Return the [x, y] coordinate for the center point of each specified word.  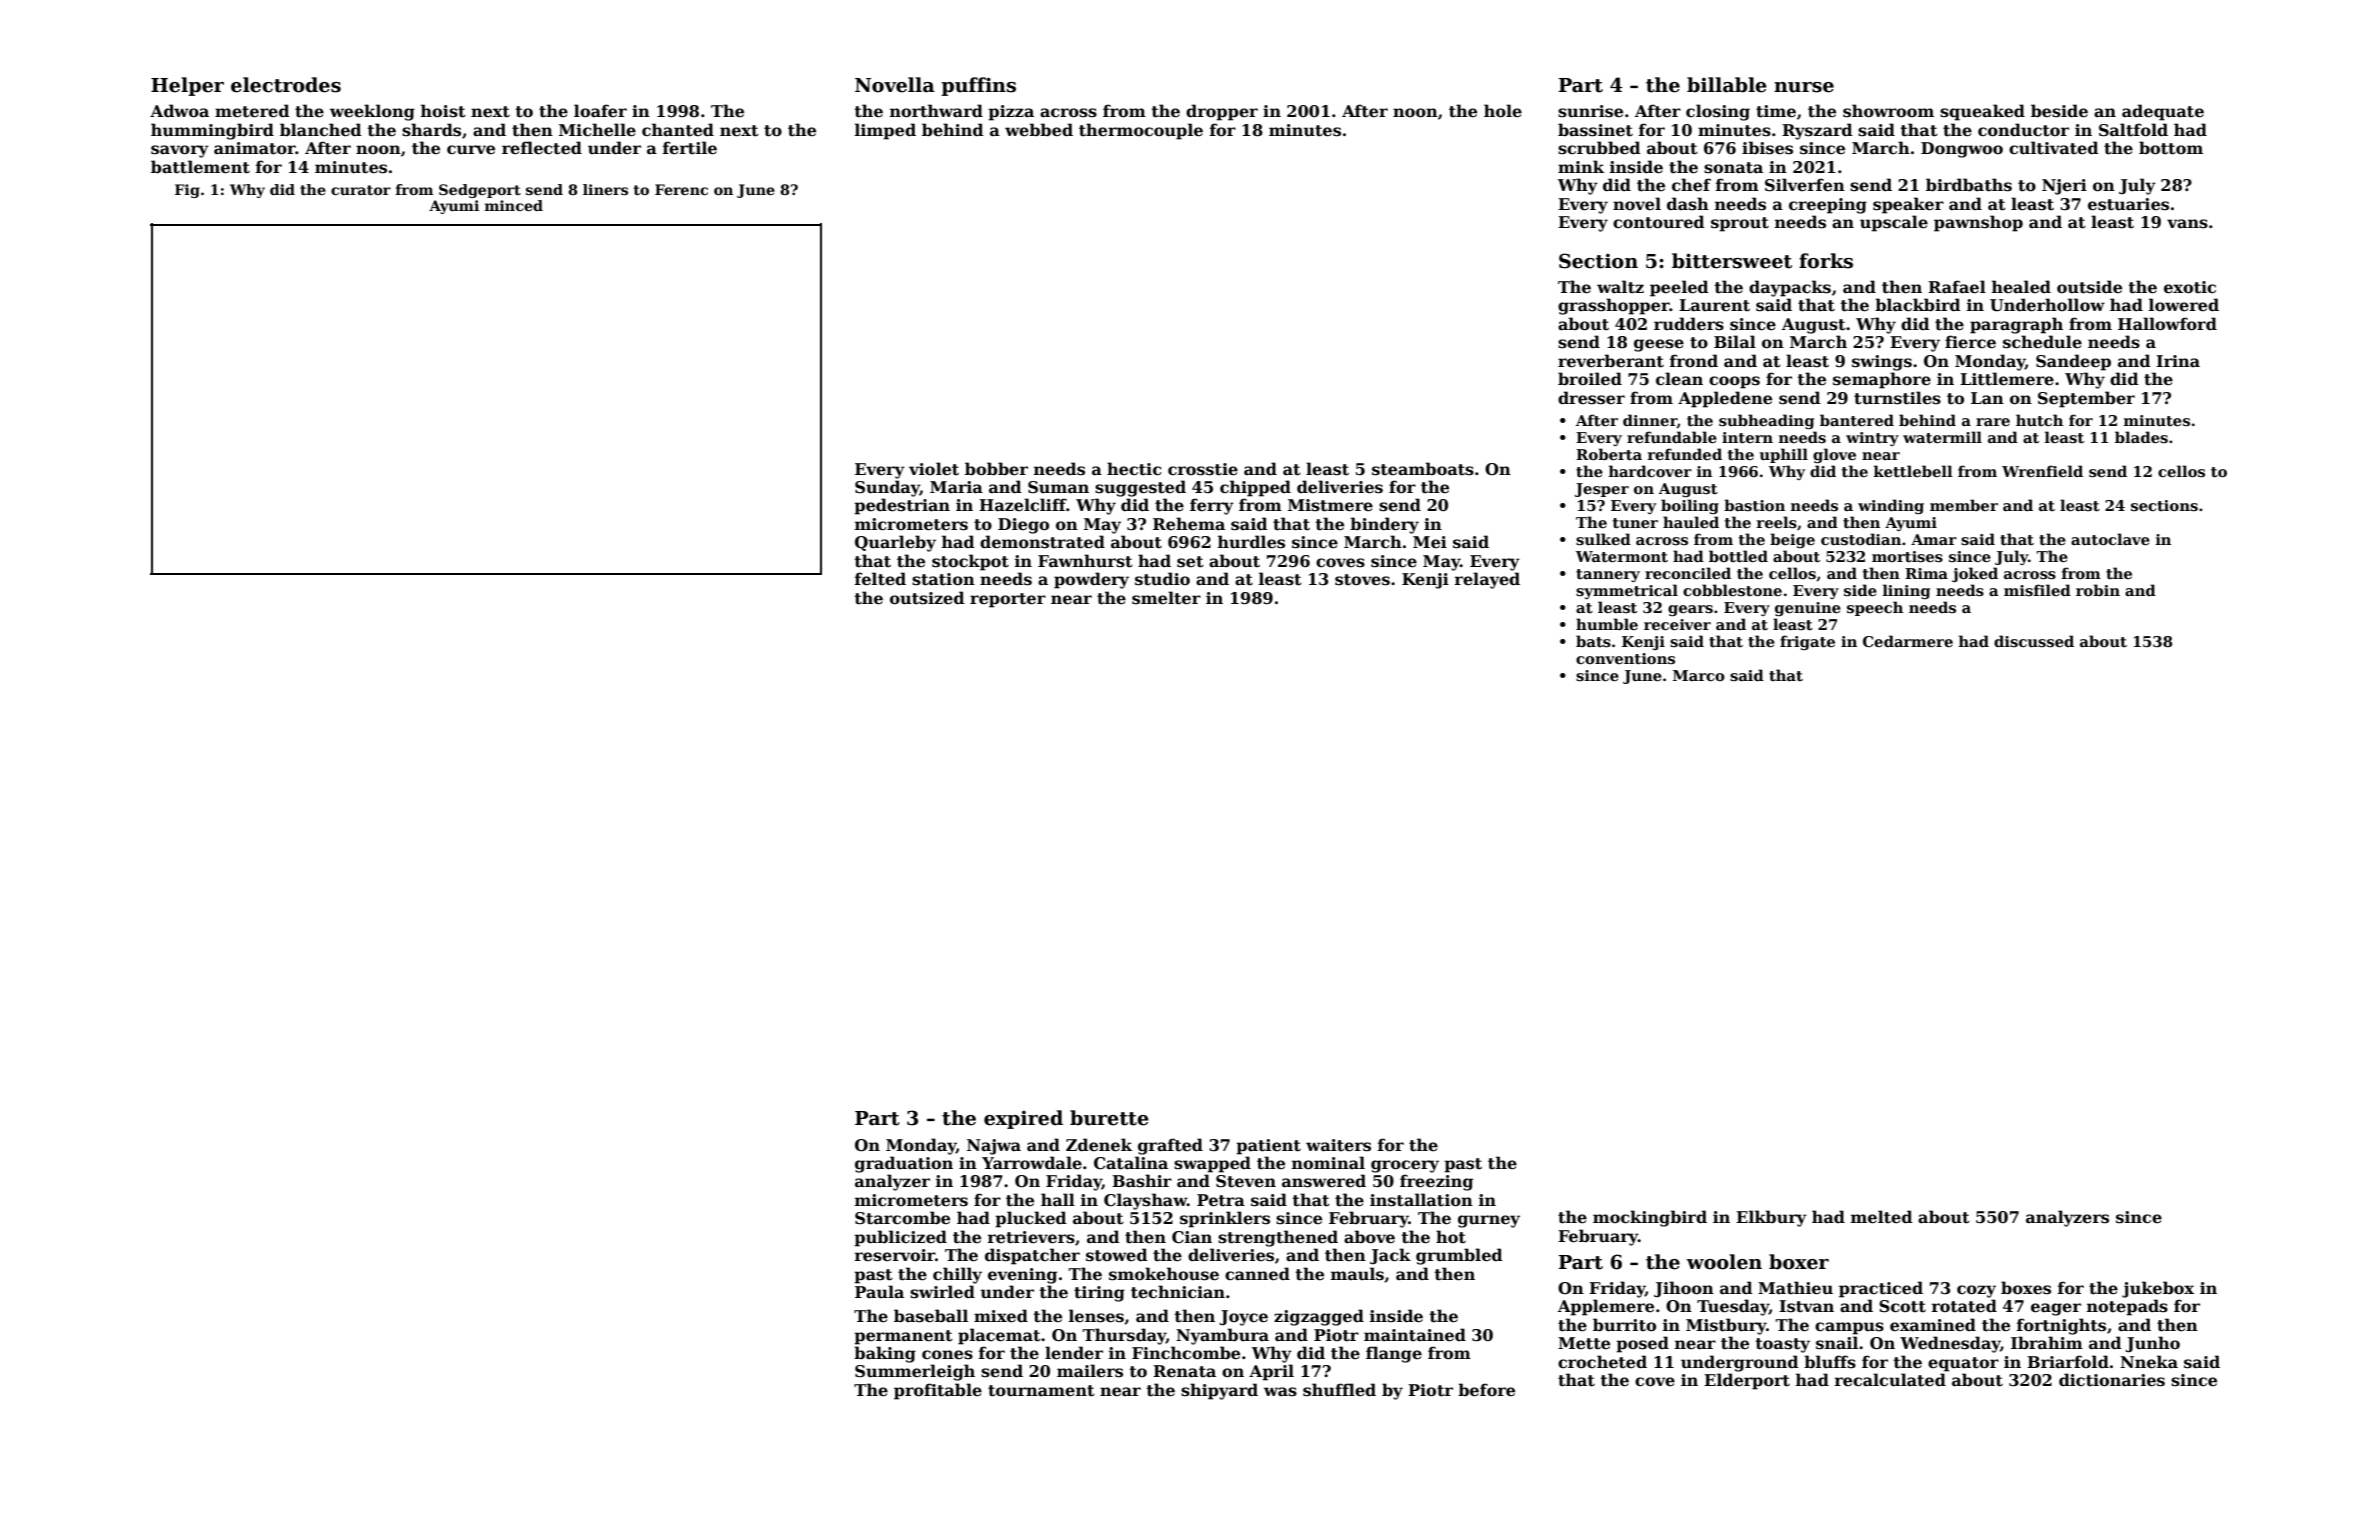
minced [514, 205]
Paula [879, 1291]
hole [1503, 111]
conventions [1625, 658]
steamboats [1423, 469]
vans [2187, 224]
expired [1023, 1119]
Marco [1699, 675]
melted [1882, 1217]
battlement [200, 167]
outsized [927, 598]
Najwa [994, 1147]
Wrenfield [2042, 471]
